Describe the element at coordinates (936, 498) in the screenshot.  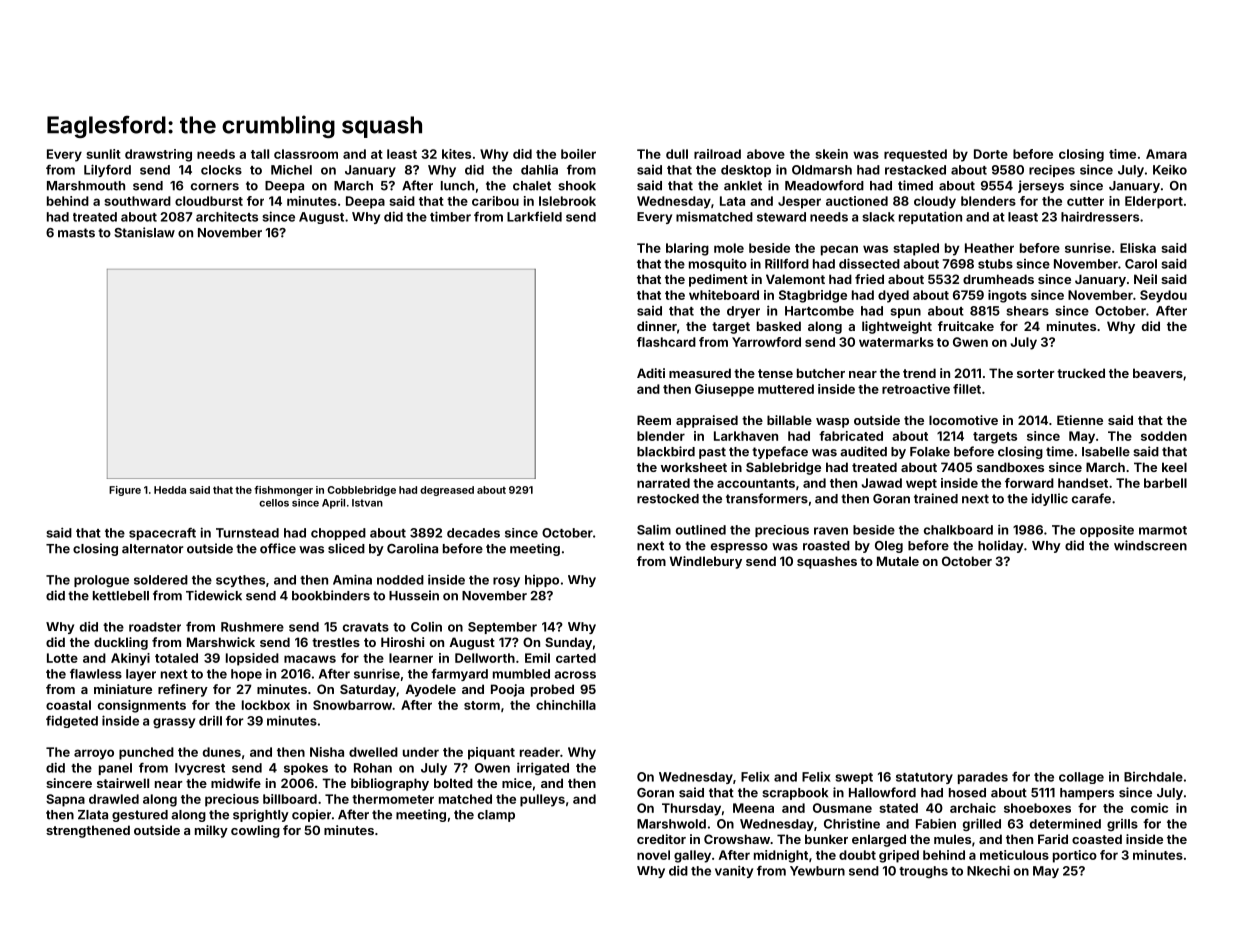
I see `trained` at that location.
